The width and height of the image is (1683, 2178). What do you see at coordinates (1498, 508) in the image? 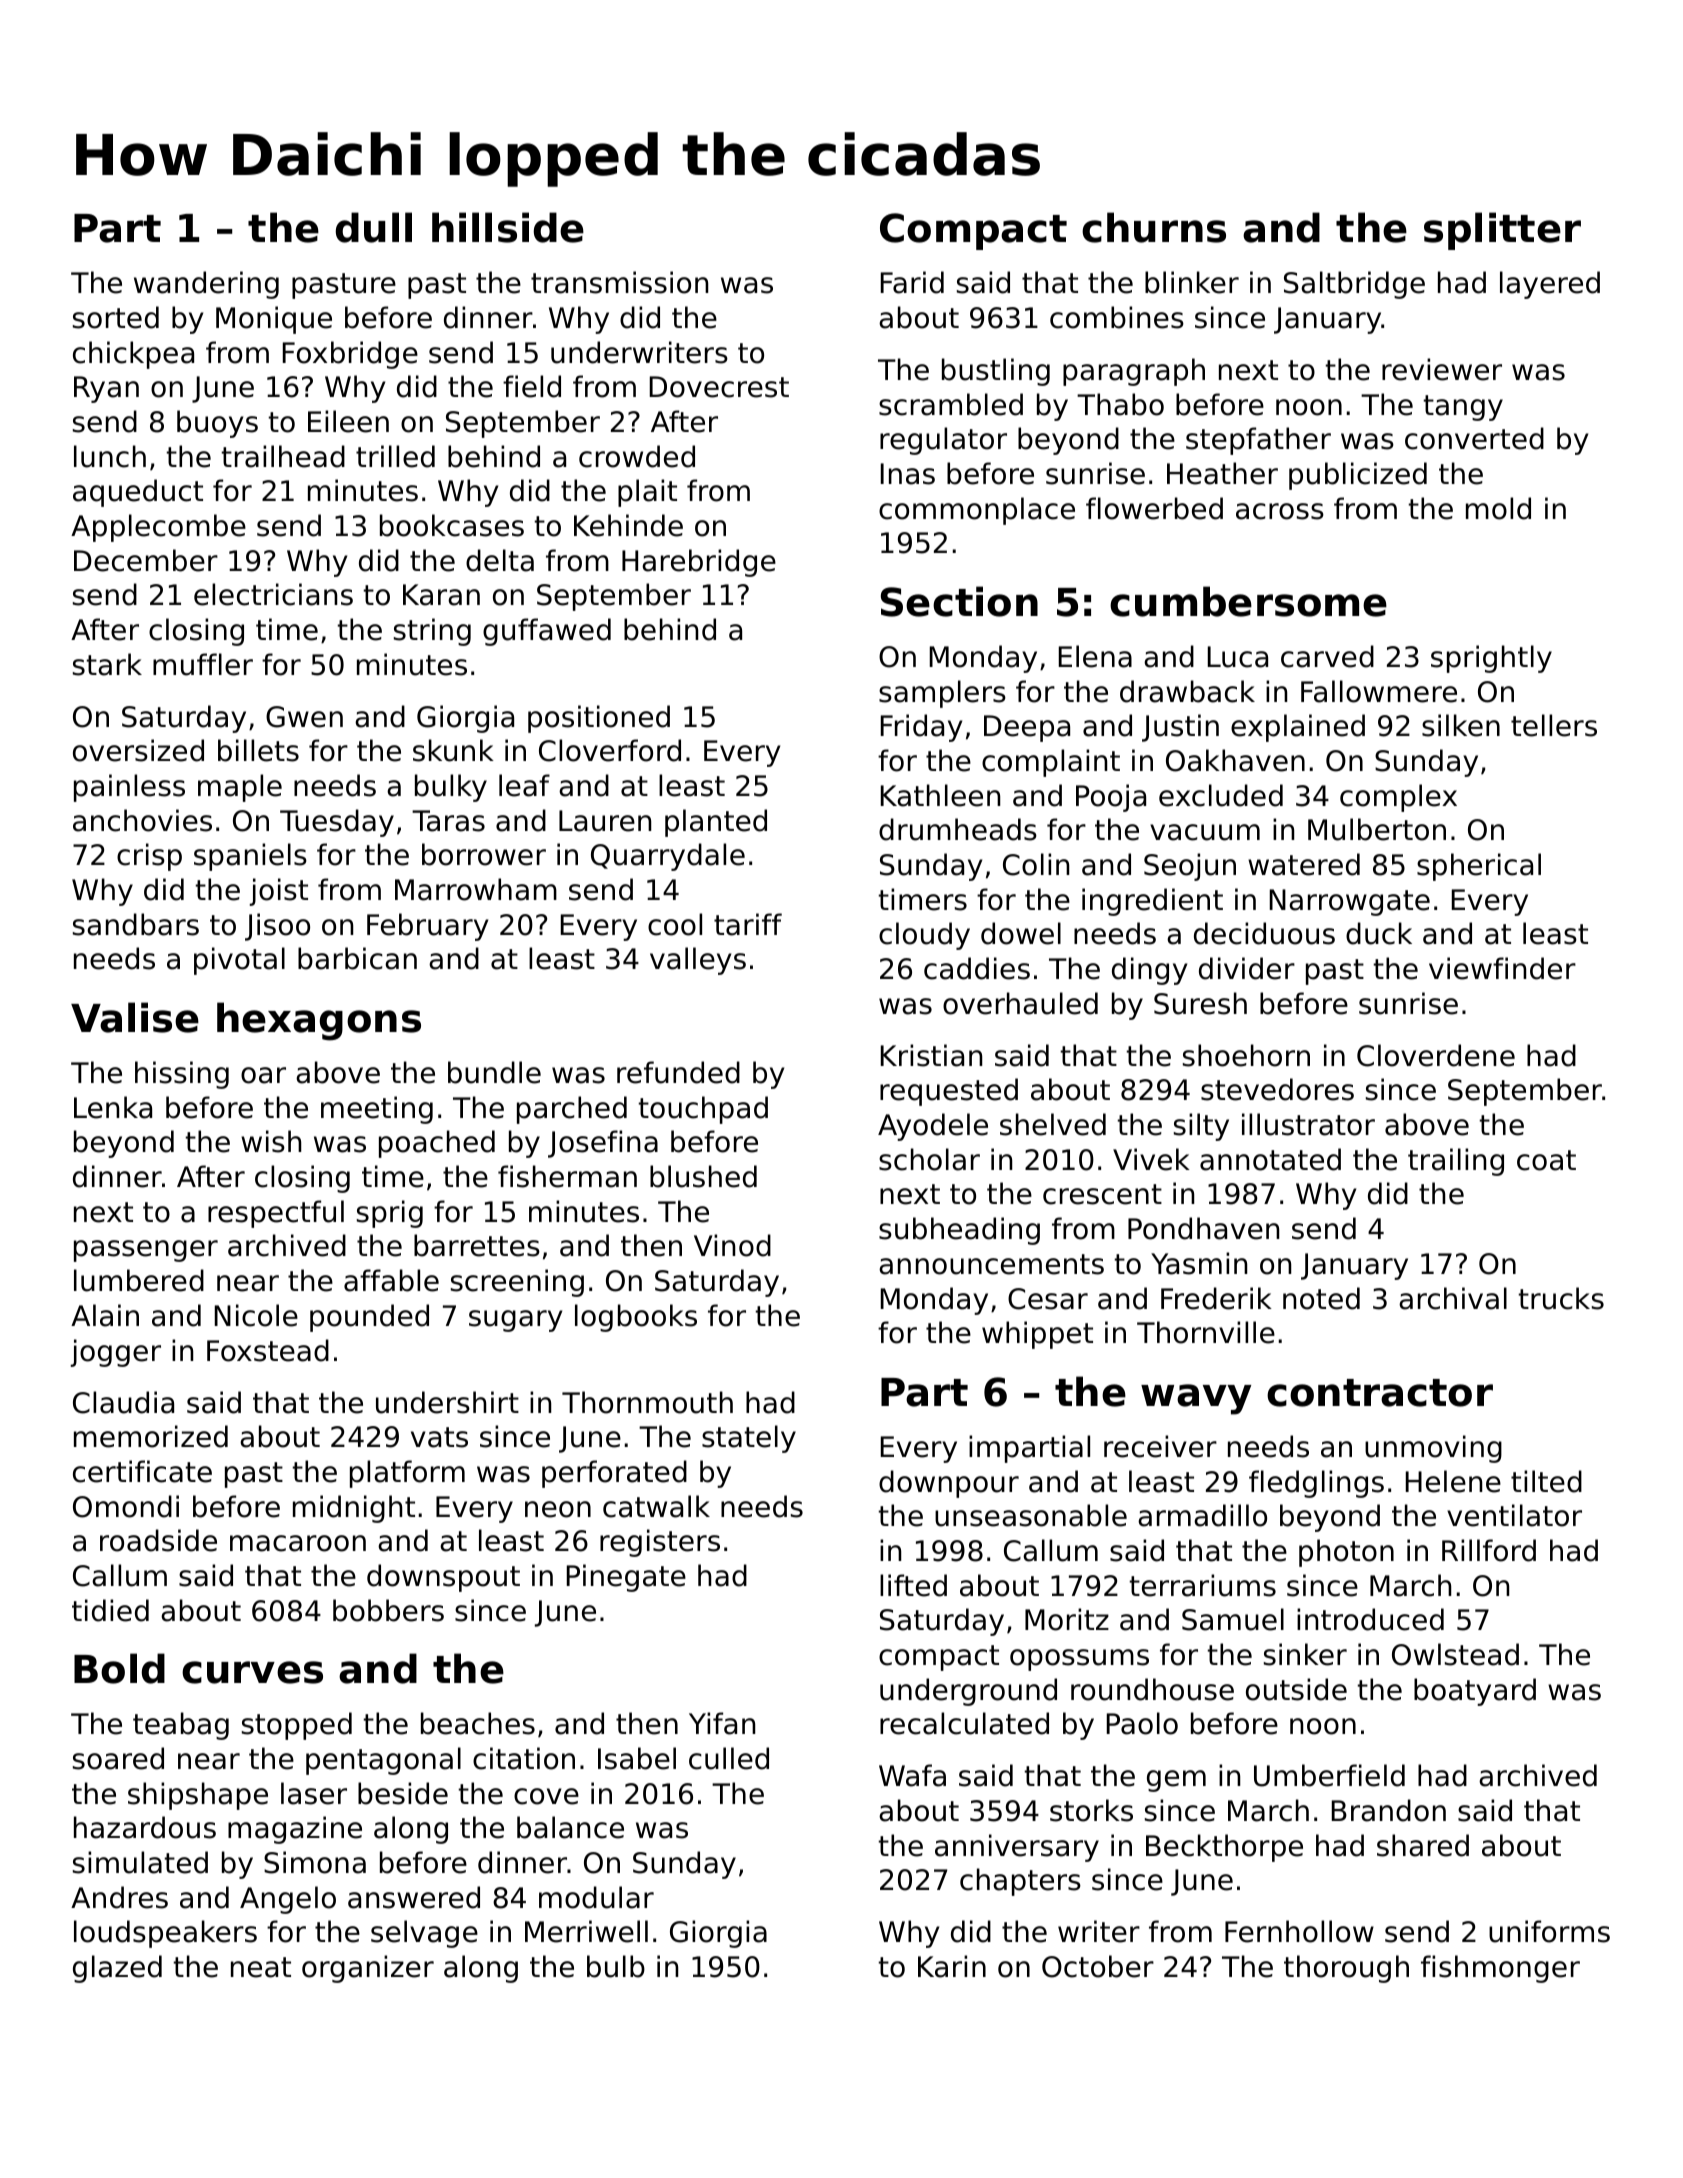
I see `mold` at bounding box center [1498, 508].
